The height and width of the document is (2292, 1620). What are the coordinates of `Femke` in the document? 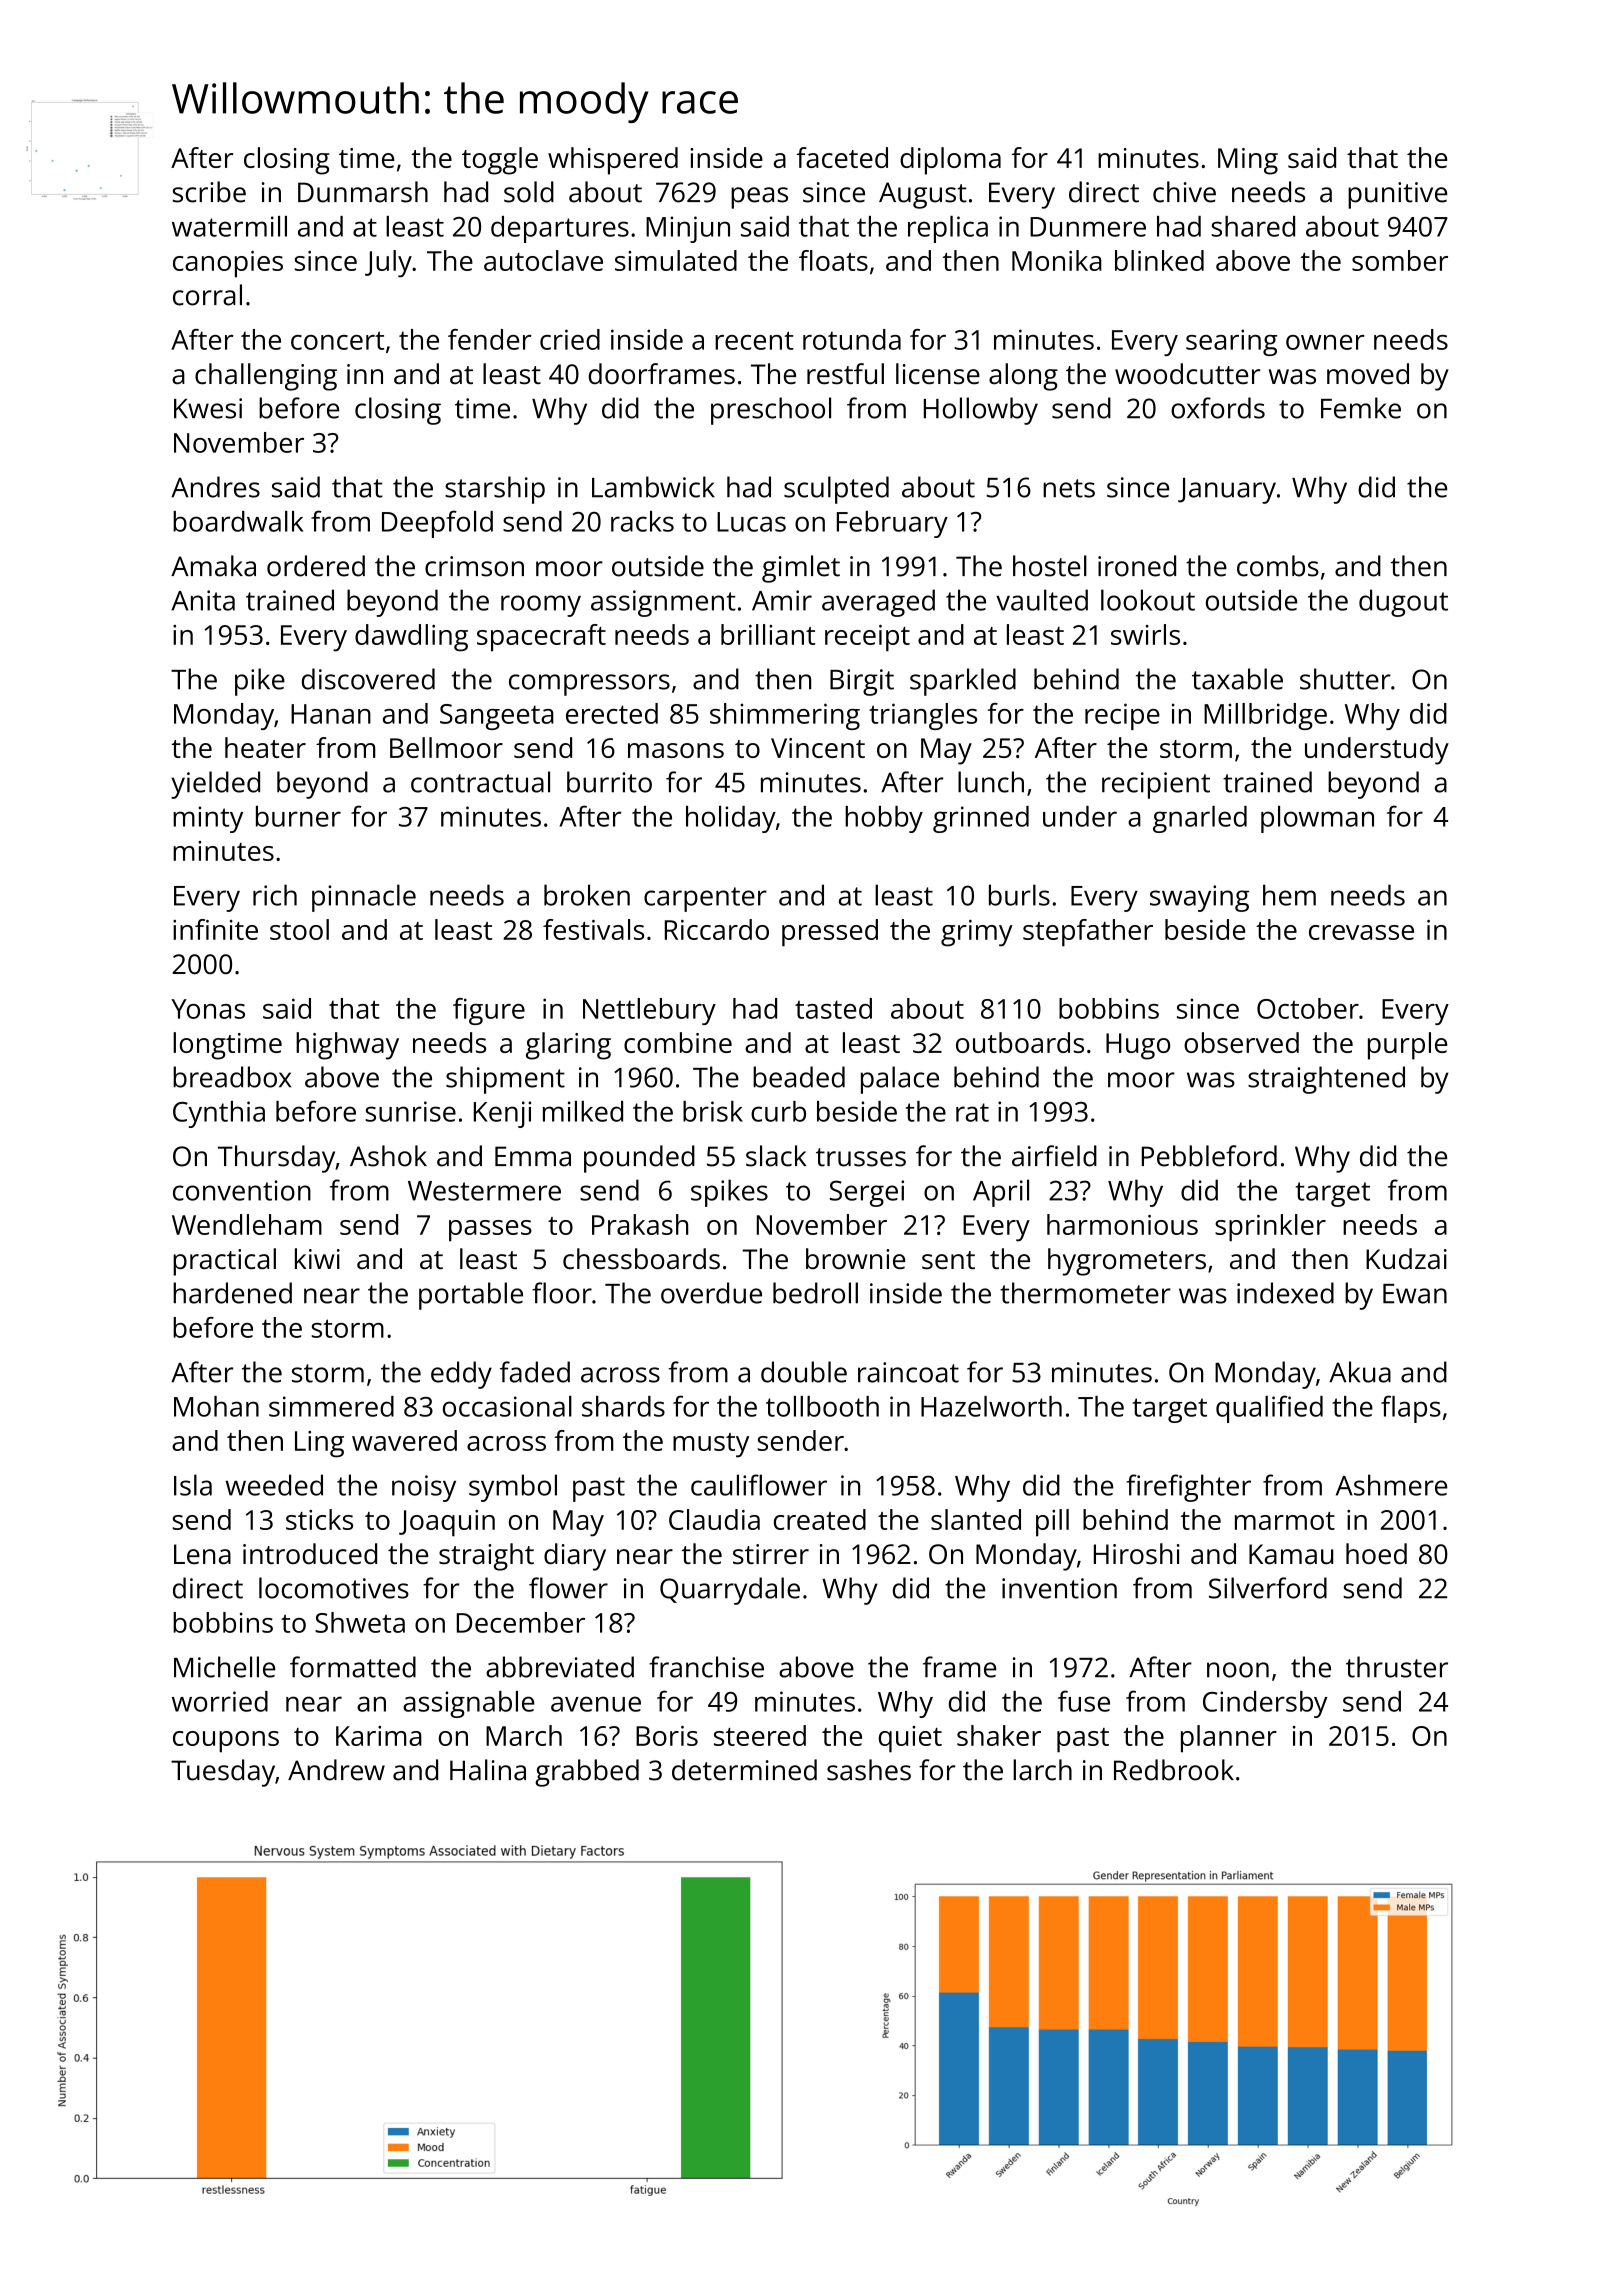 It's located at (1361, 408).
